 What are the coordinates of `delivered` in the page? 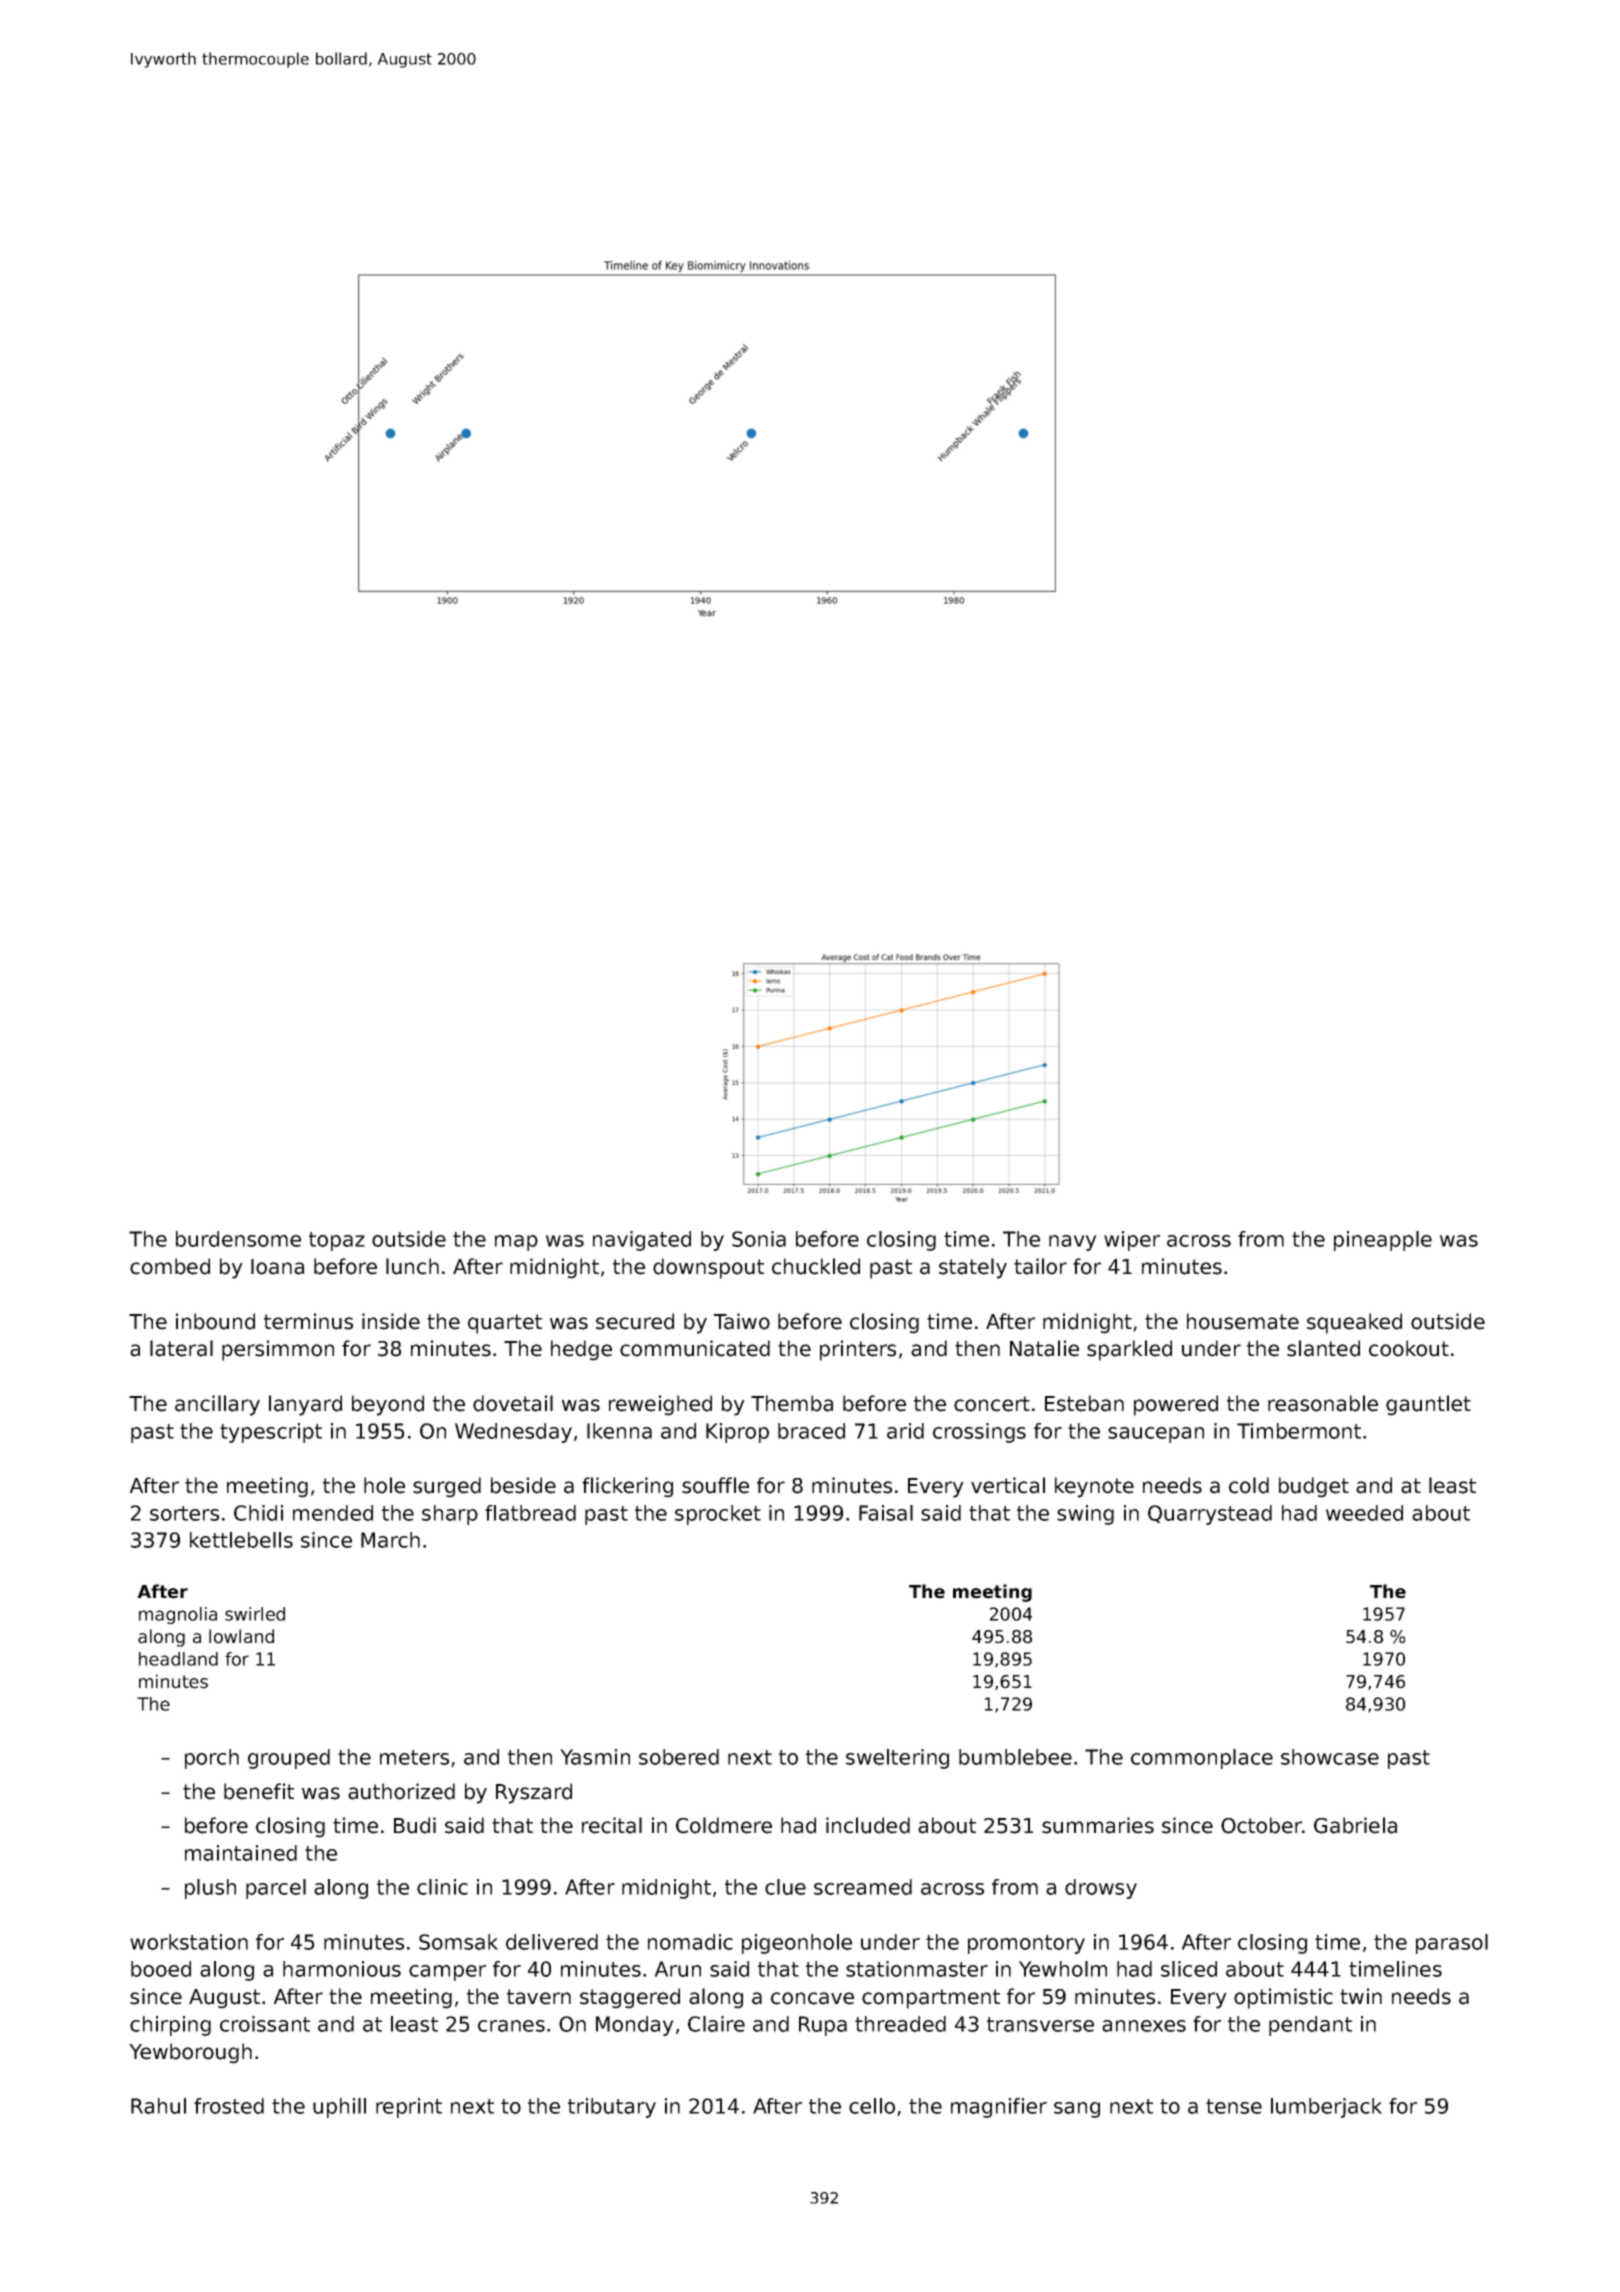 It's located at (552, 1942).
